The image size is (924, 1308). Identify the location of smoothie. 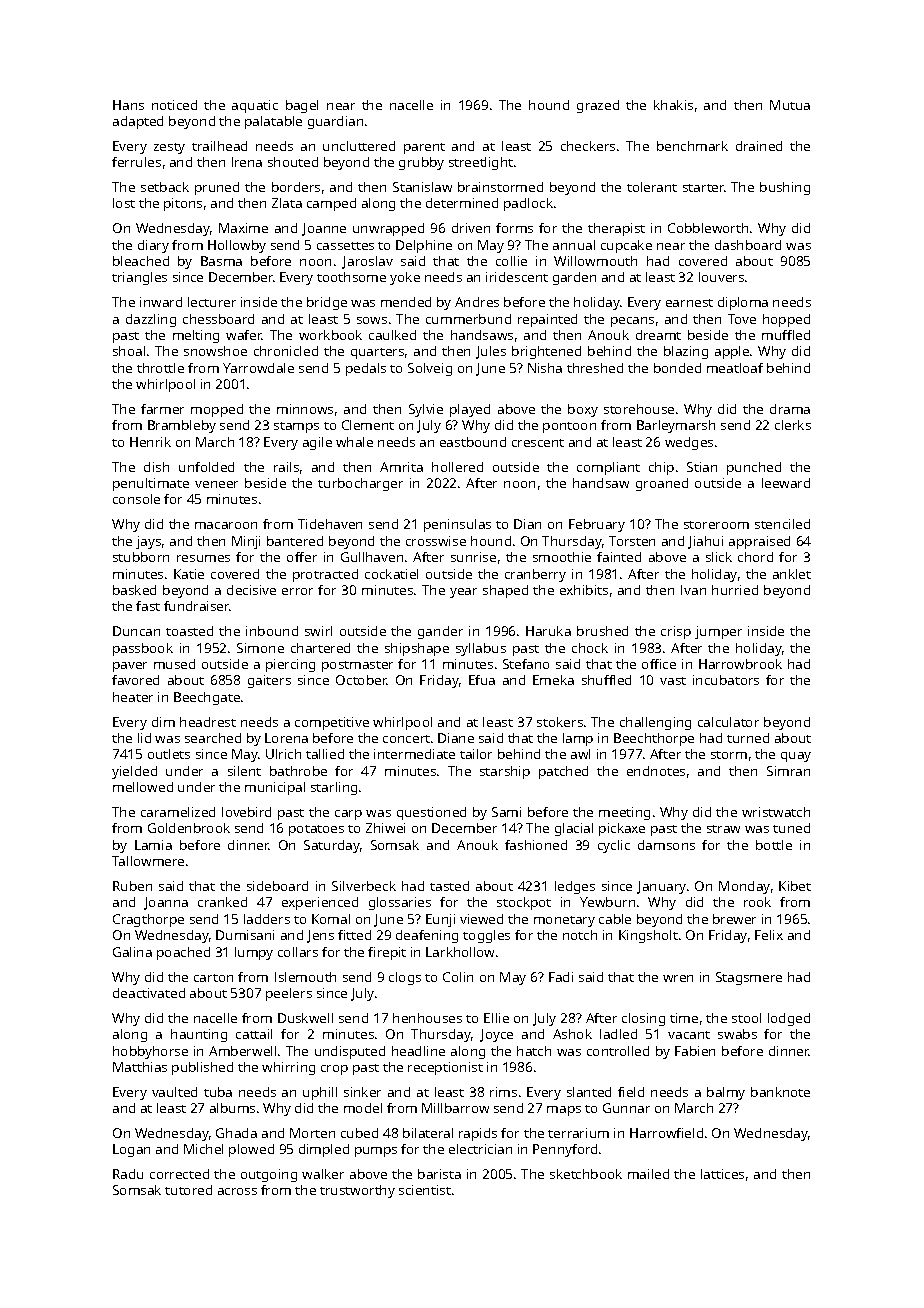
(562, 557).
